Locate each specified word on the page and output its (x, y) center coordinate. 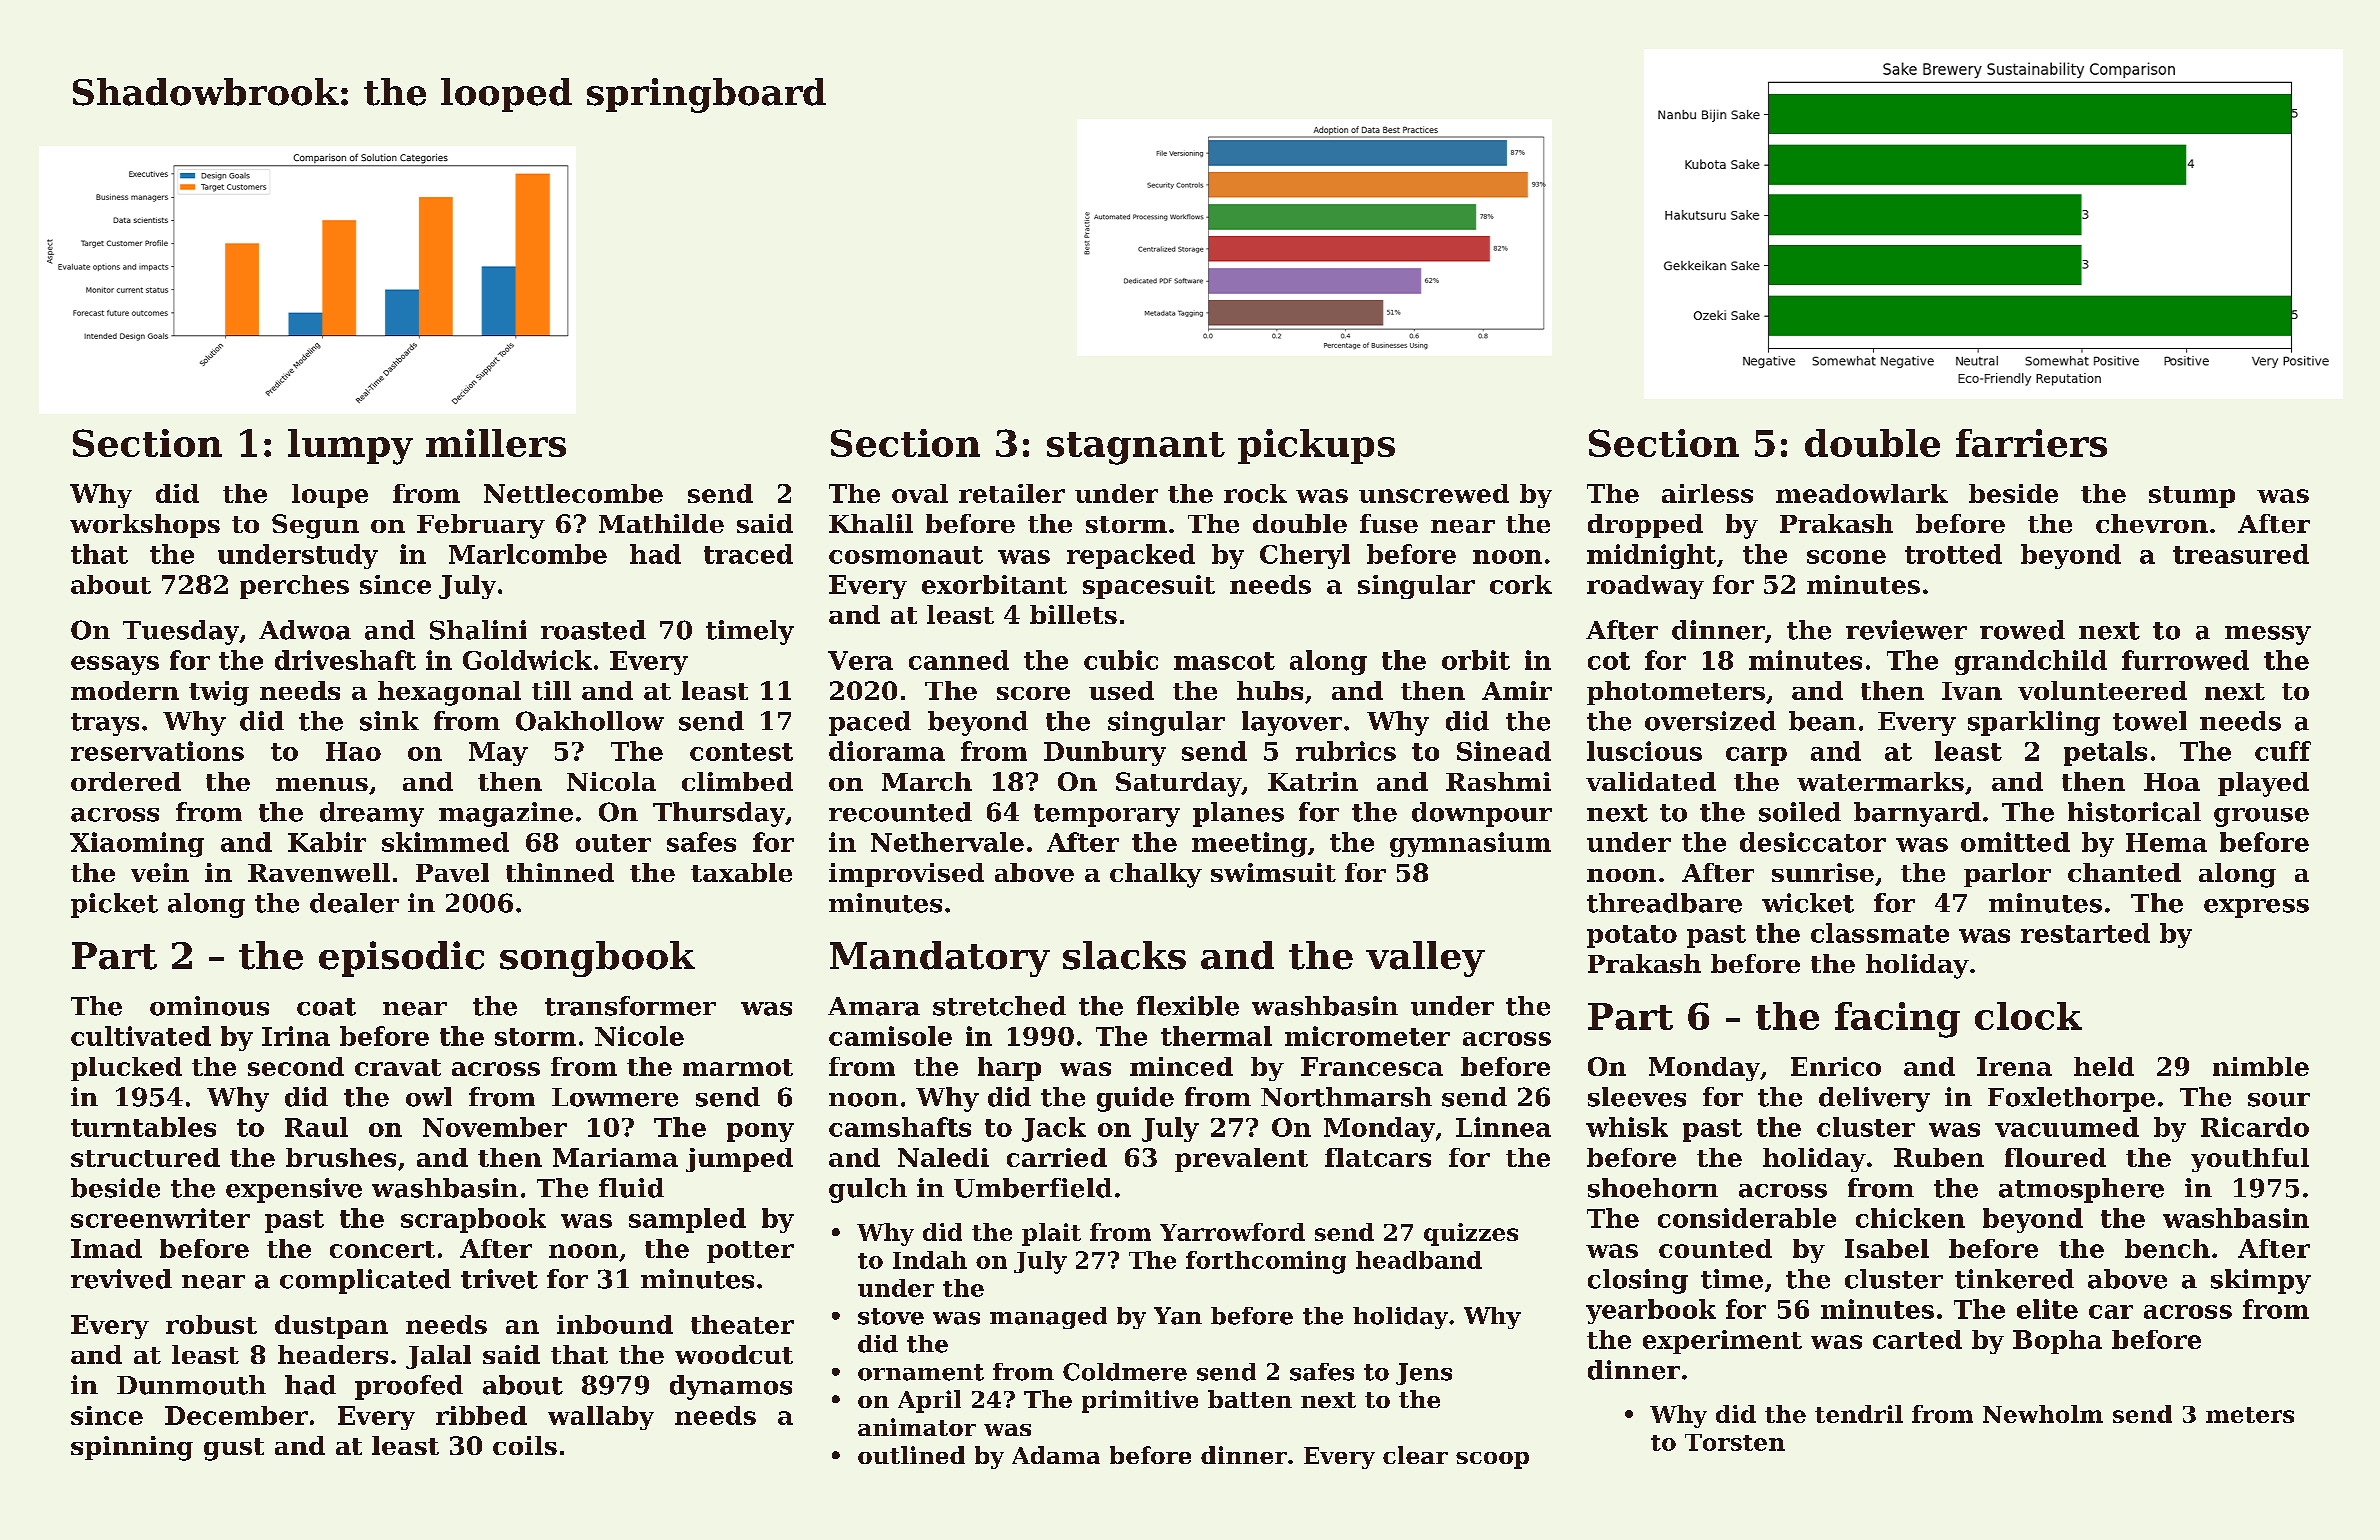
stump (2192, 497)
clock (2028, 1016)
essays (115, 665)
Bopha (2057, 1342)
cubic (1121, 660)
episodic (401, 959)
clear (1415, 1455)
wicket (1808, 903)
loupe (330, 496)
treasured (2241, 554)
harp (1009, 1069)
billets (1073, 614)
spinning (132, 1448)
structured (145, 1157)
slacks (1124, 955)
